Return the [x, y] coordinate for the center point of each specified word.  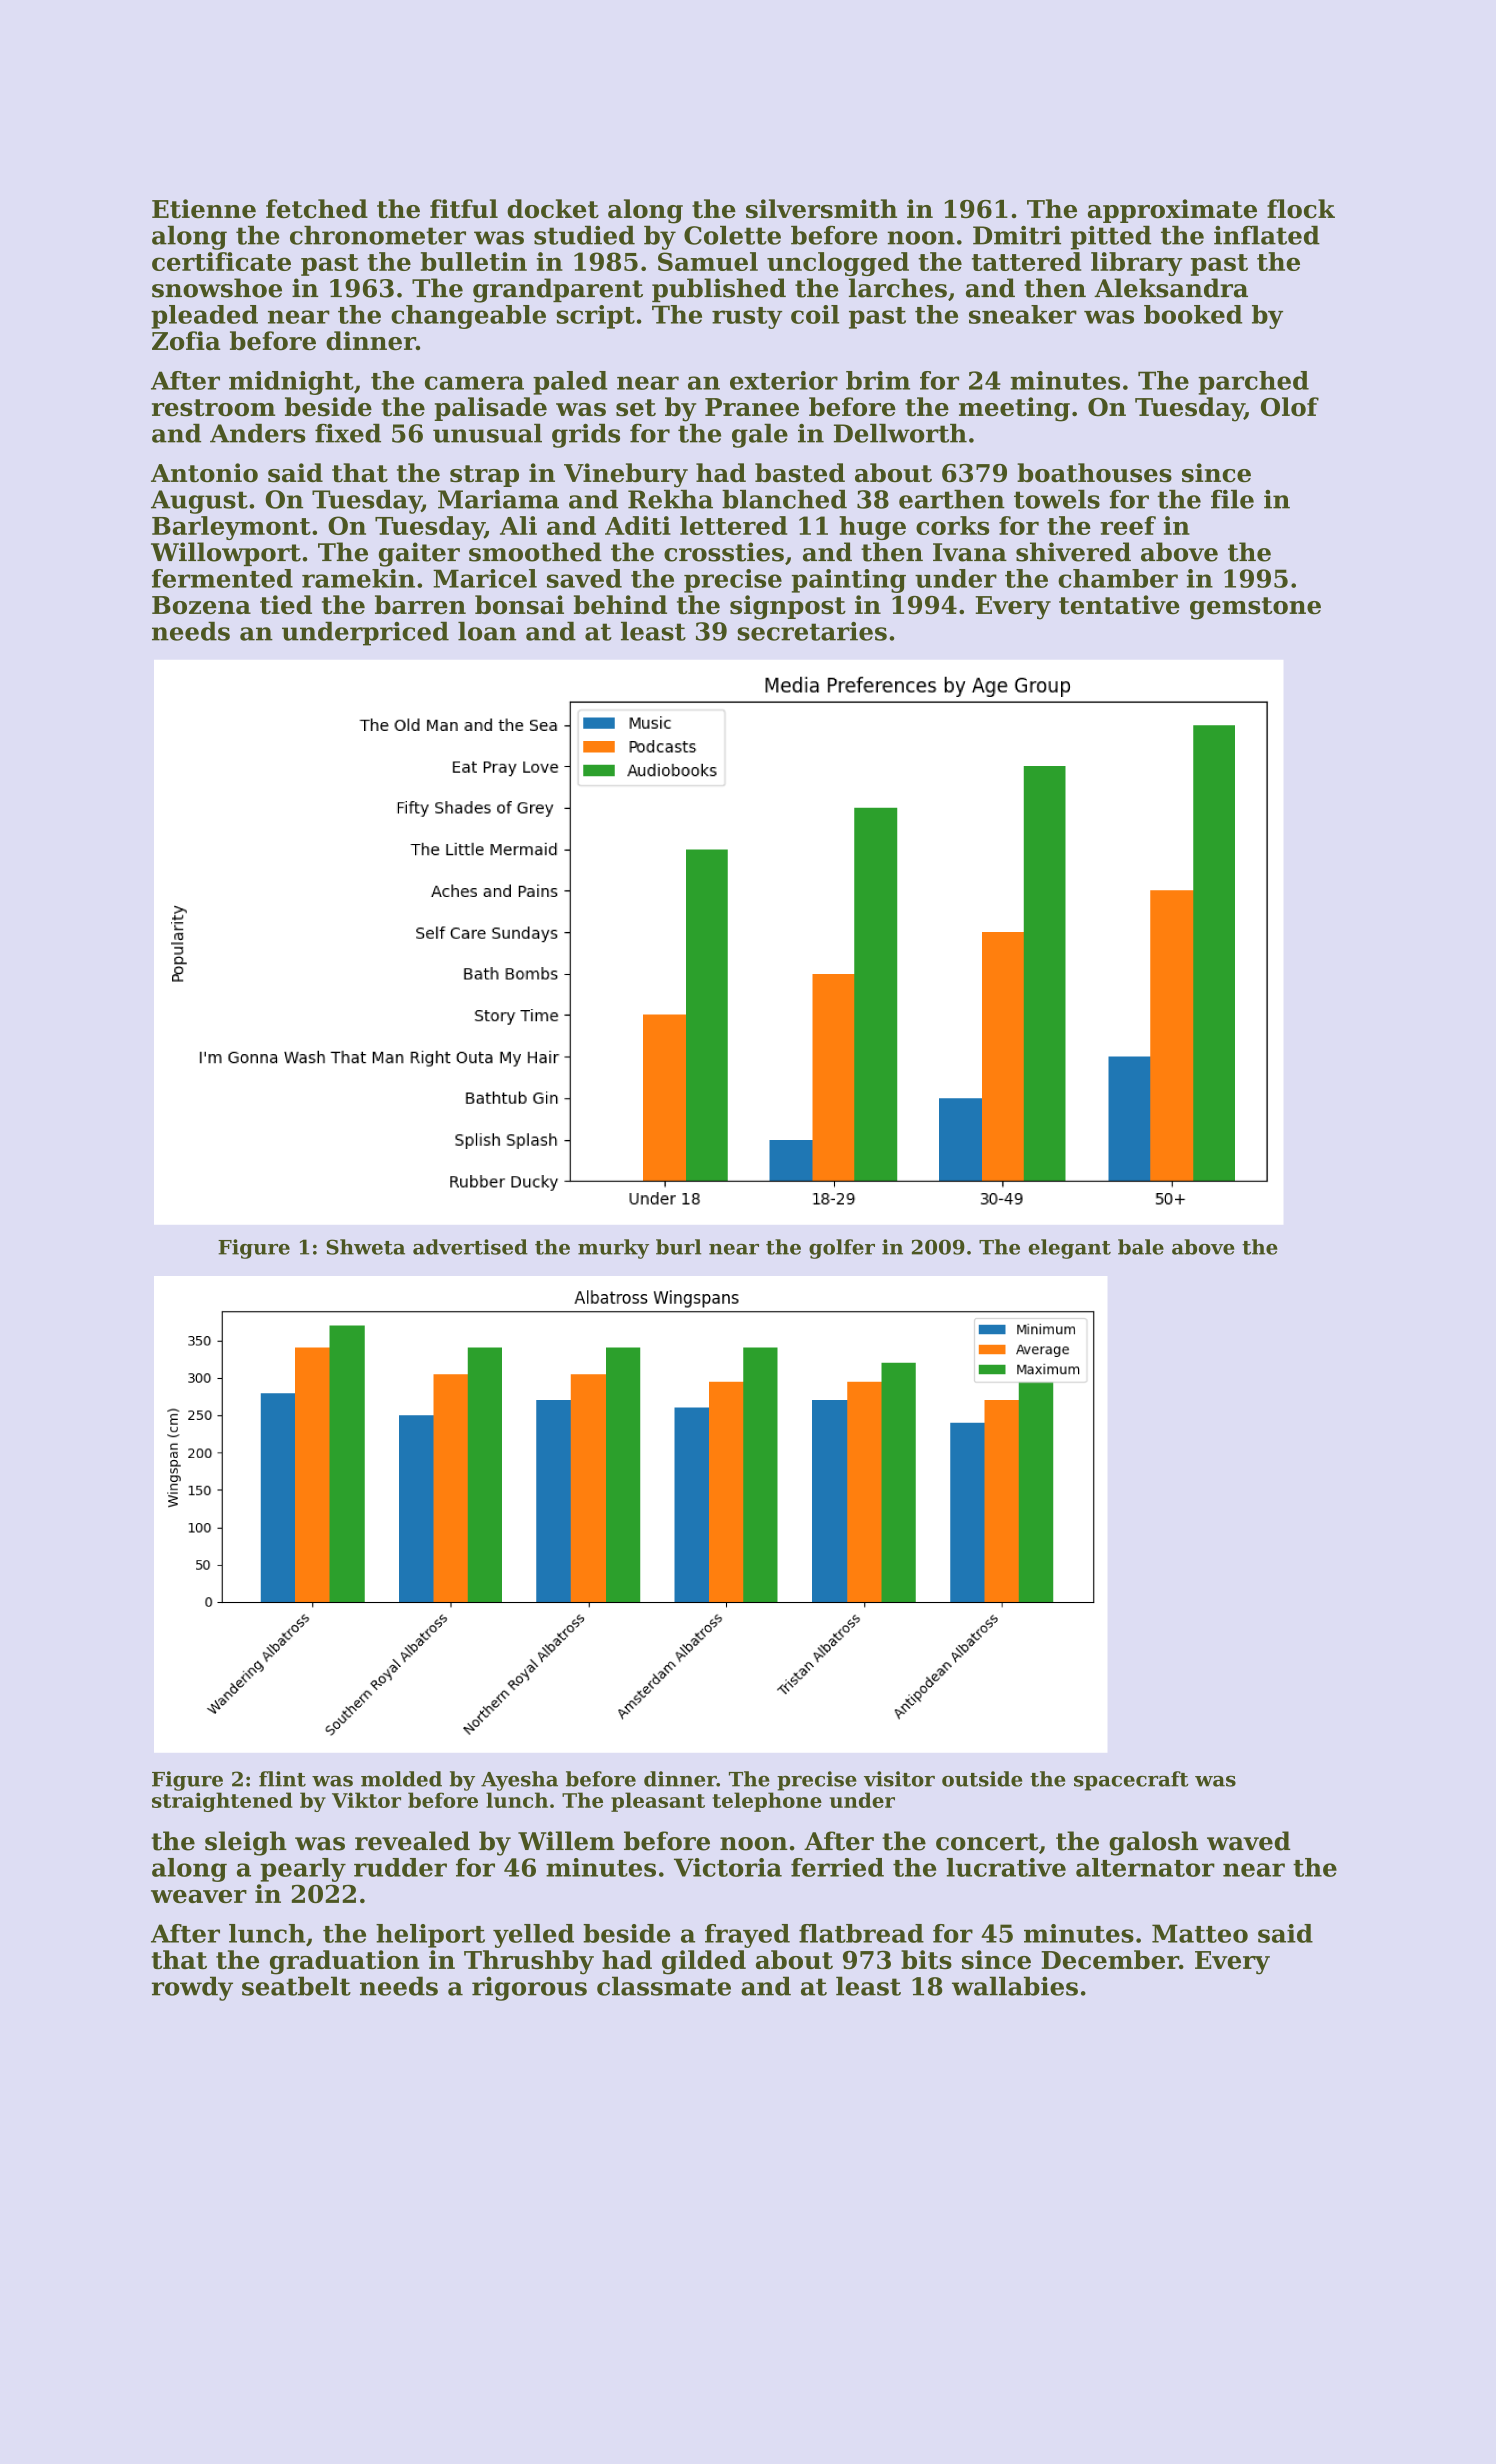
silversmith [821, 209]
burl [678, 1247]
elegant [1069, 1249]
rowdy [192, 1988]
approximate [1172, 211]
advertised [470, 1247]
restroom [213, 408]
